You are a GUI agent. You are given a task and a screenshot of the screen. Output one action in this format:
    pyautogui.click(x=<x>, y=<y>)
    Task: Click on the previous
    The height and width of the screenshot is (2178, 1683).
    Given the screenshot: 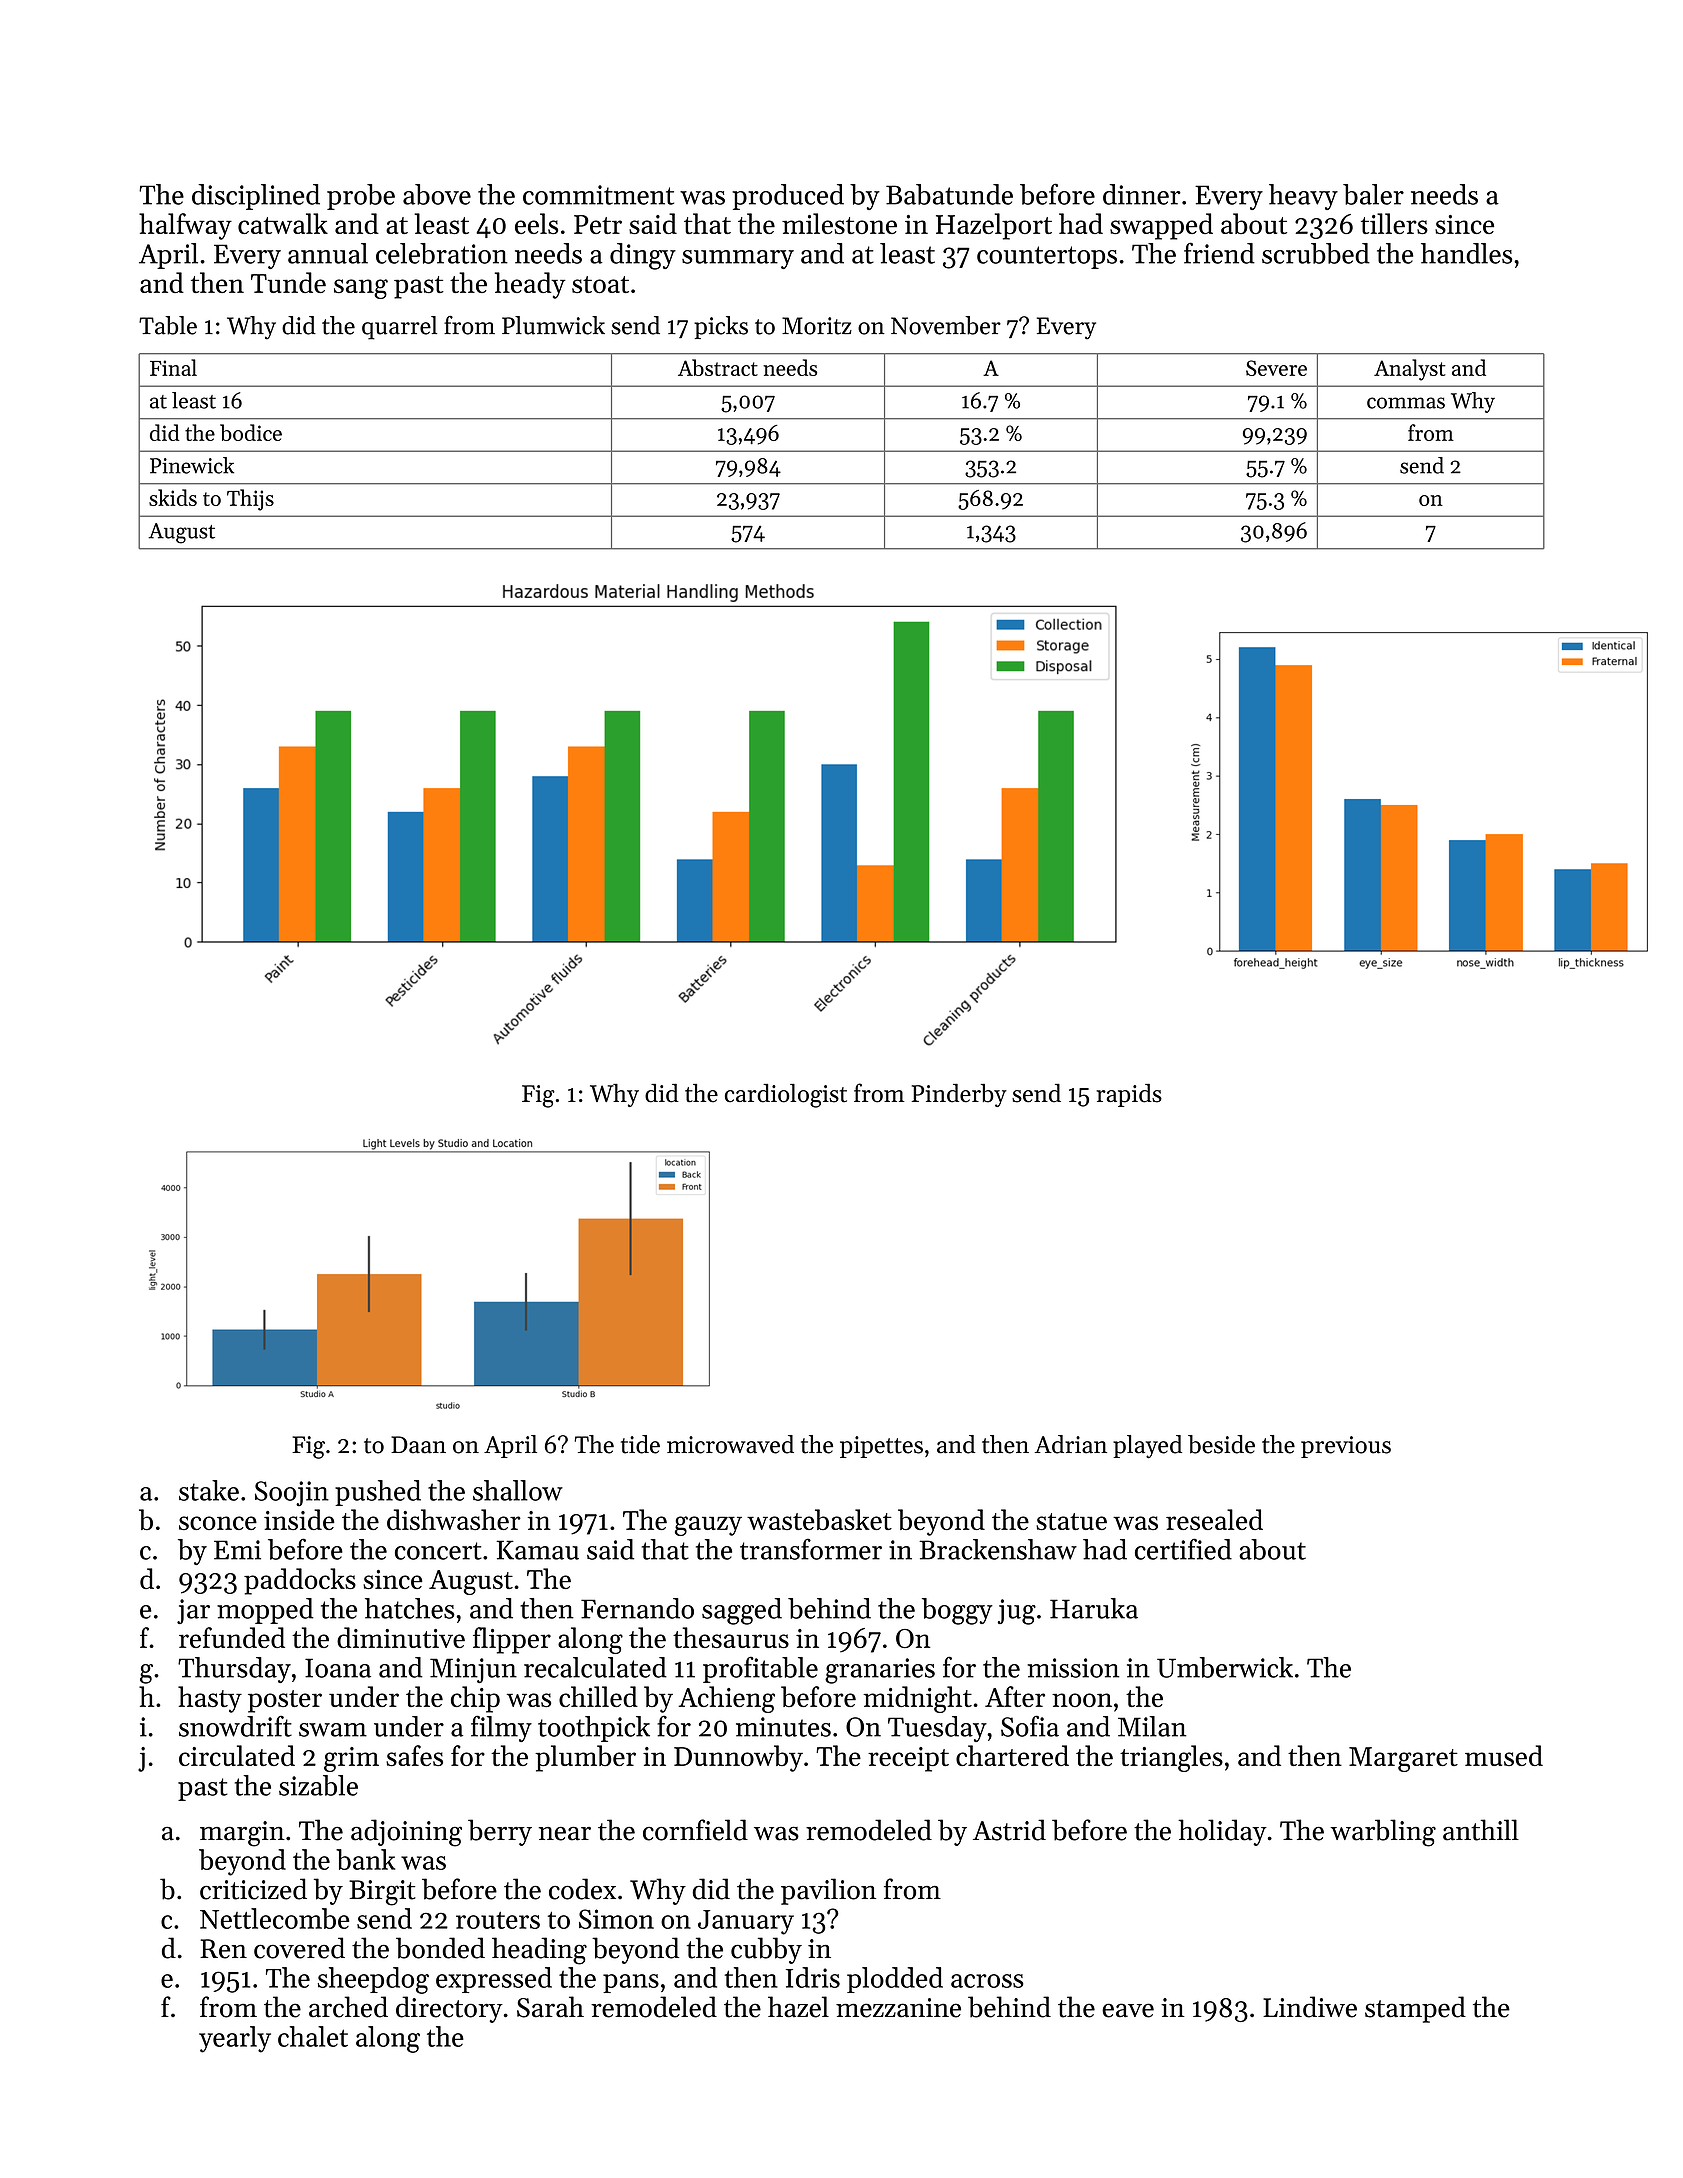 What is the action you would take?
    pyautogui.click(x=1346, y=1447)
